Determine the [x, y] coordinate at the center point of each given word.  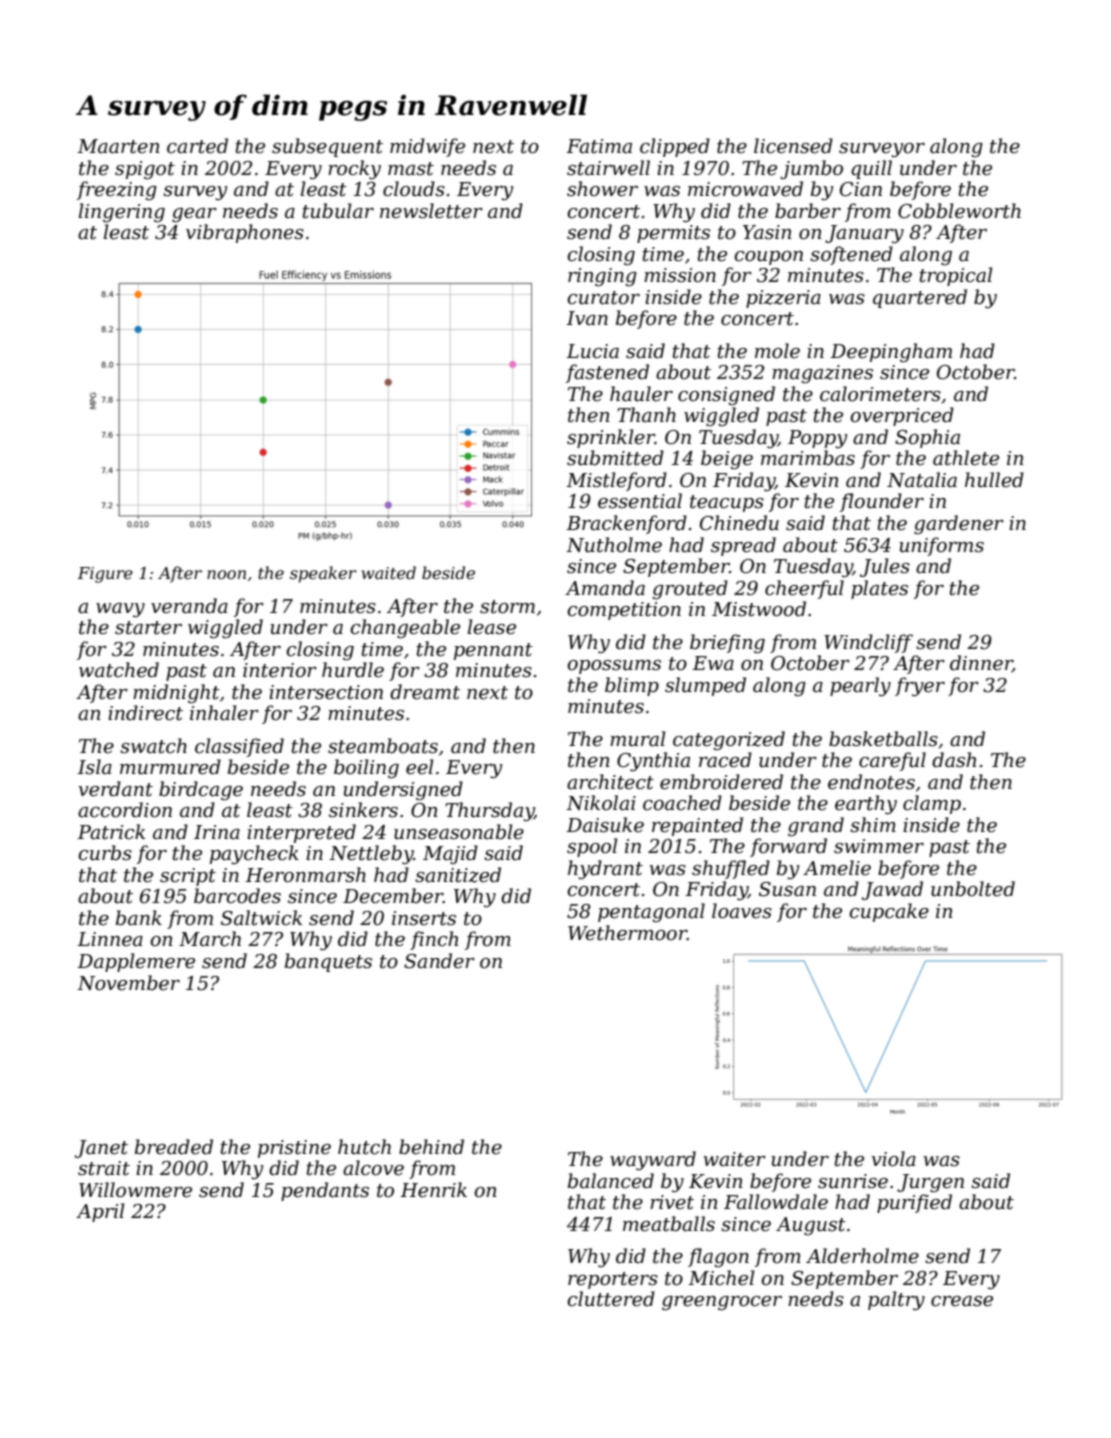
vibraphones [245, 233]
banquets [328, 962]
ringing [602, 277]
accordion [125, 810]
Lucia [592, 351]
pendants [325, 1191]
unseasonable [459, 832]
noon [226, 574]
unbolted [973, 889]
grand [816, 826]
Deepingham [891, 352]
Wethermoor [627, 933]
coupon [768, 258]
